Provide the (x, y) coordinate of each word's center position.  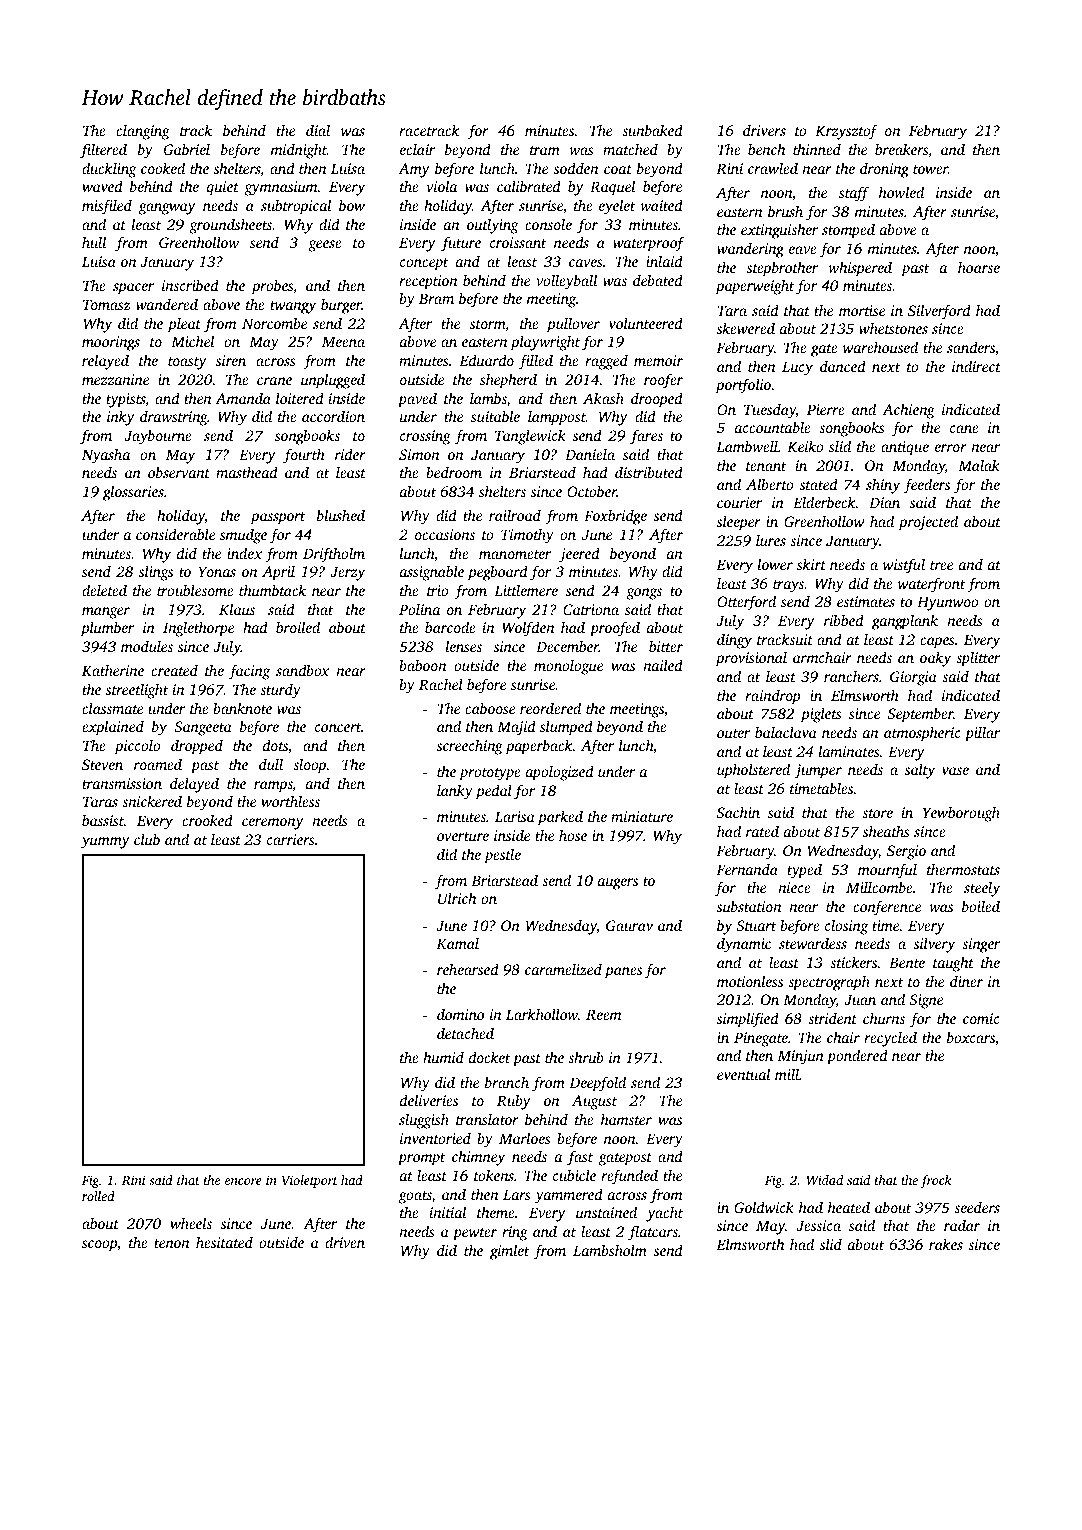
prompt (421, 1159)
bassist (103, 820)
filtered (103, 151)
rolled (98, 1196)
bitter (666, 646)
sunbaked (652, 130)
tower (930, 169)
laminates (849, 751)
